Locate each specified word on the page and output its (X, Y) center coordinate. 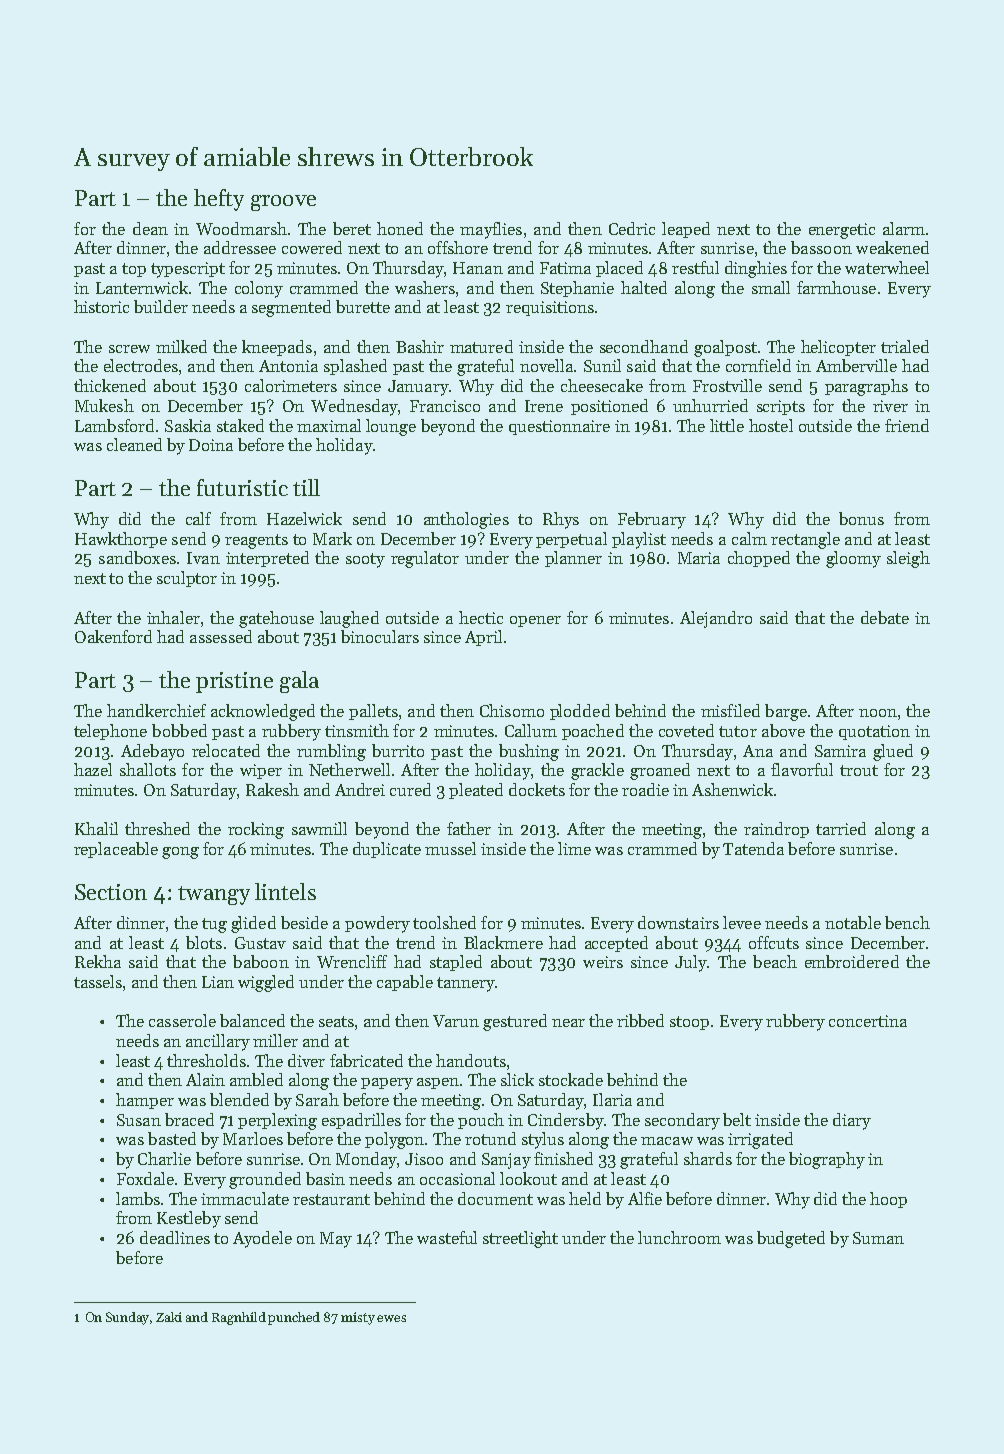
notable (853, 922)
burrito (398, 750)
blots (204, 942)
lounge (391, 427)
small (771, 287)
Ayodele (262, 1239)
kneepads (277, 348)
